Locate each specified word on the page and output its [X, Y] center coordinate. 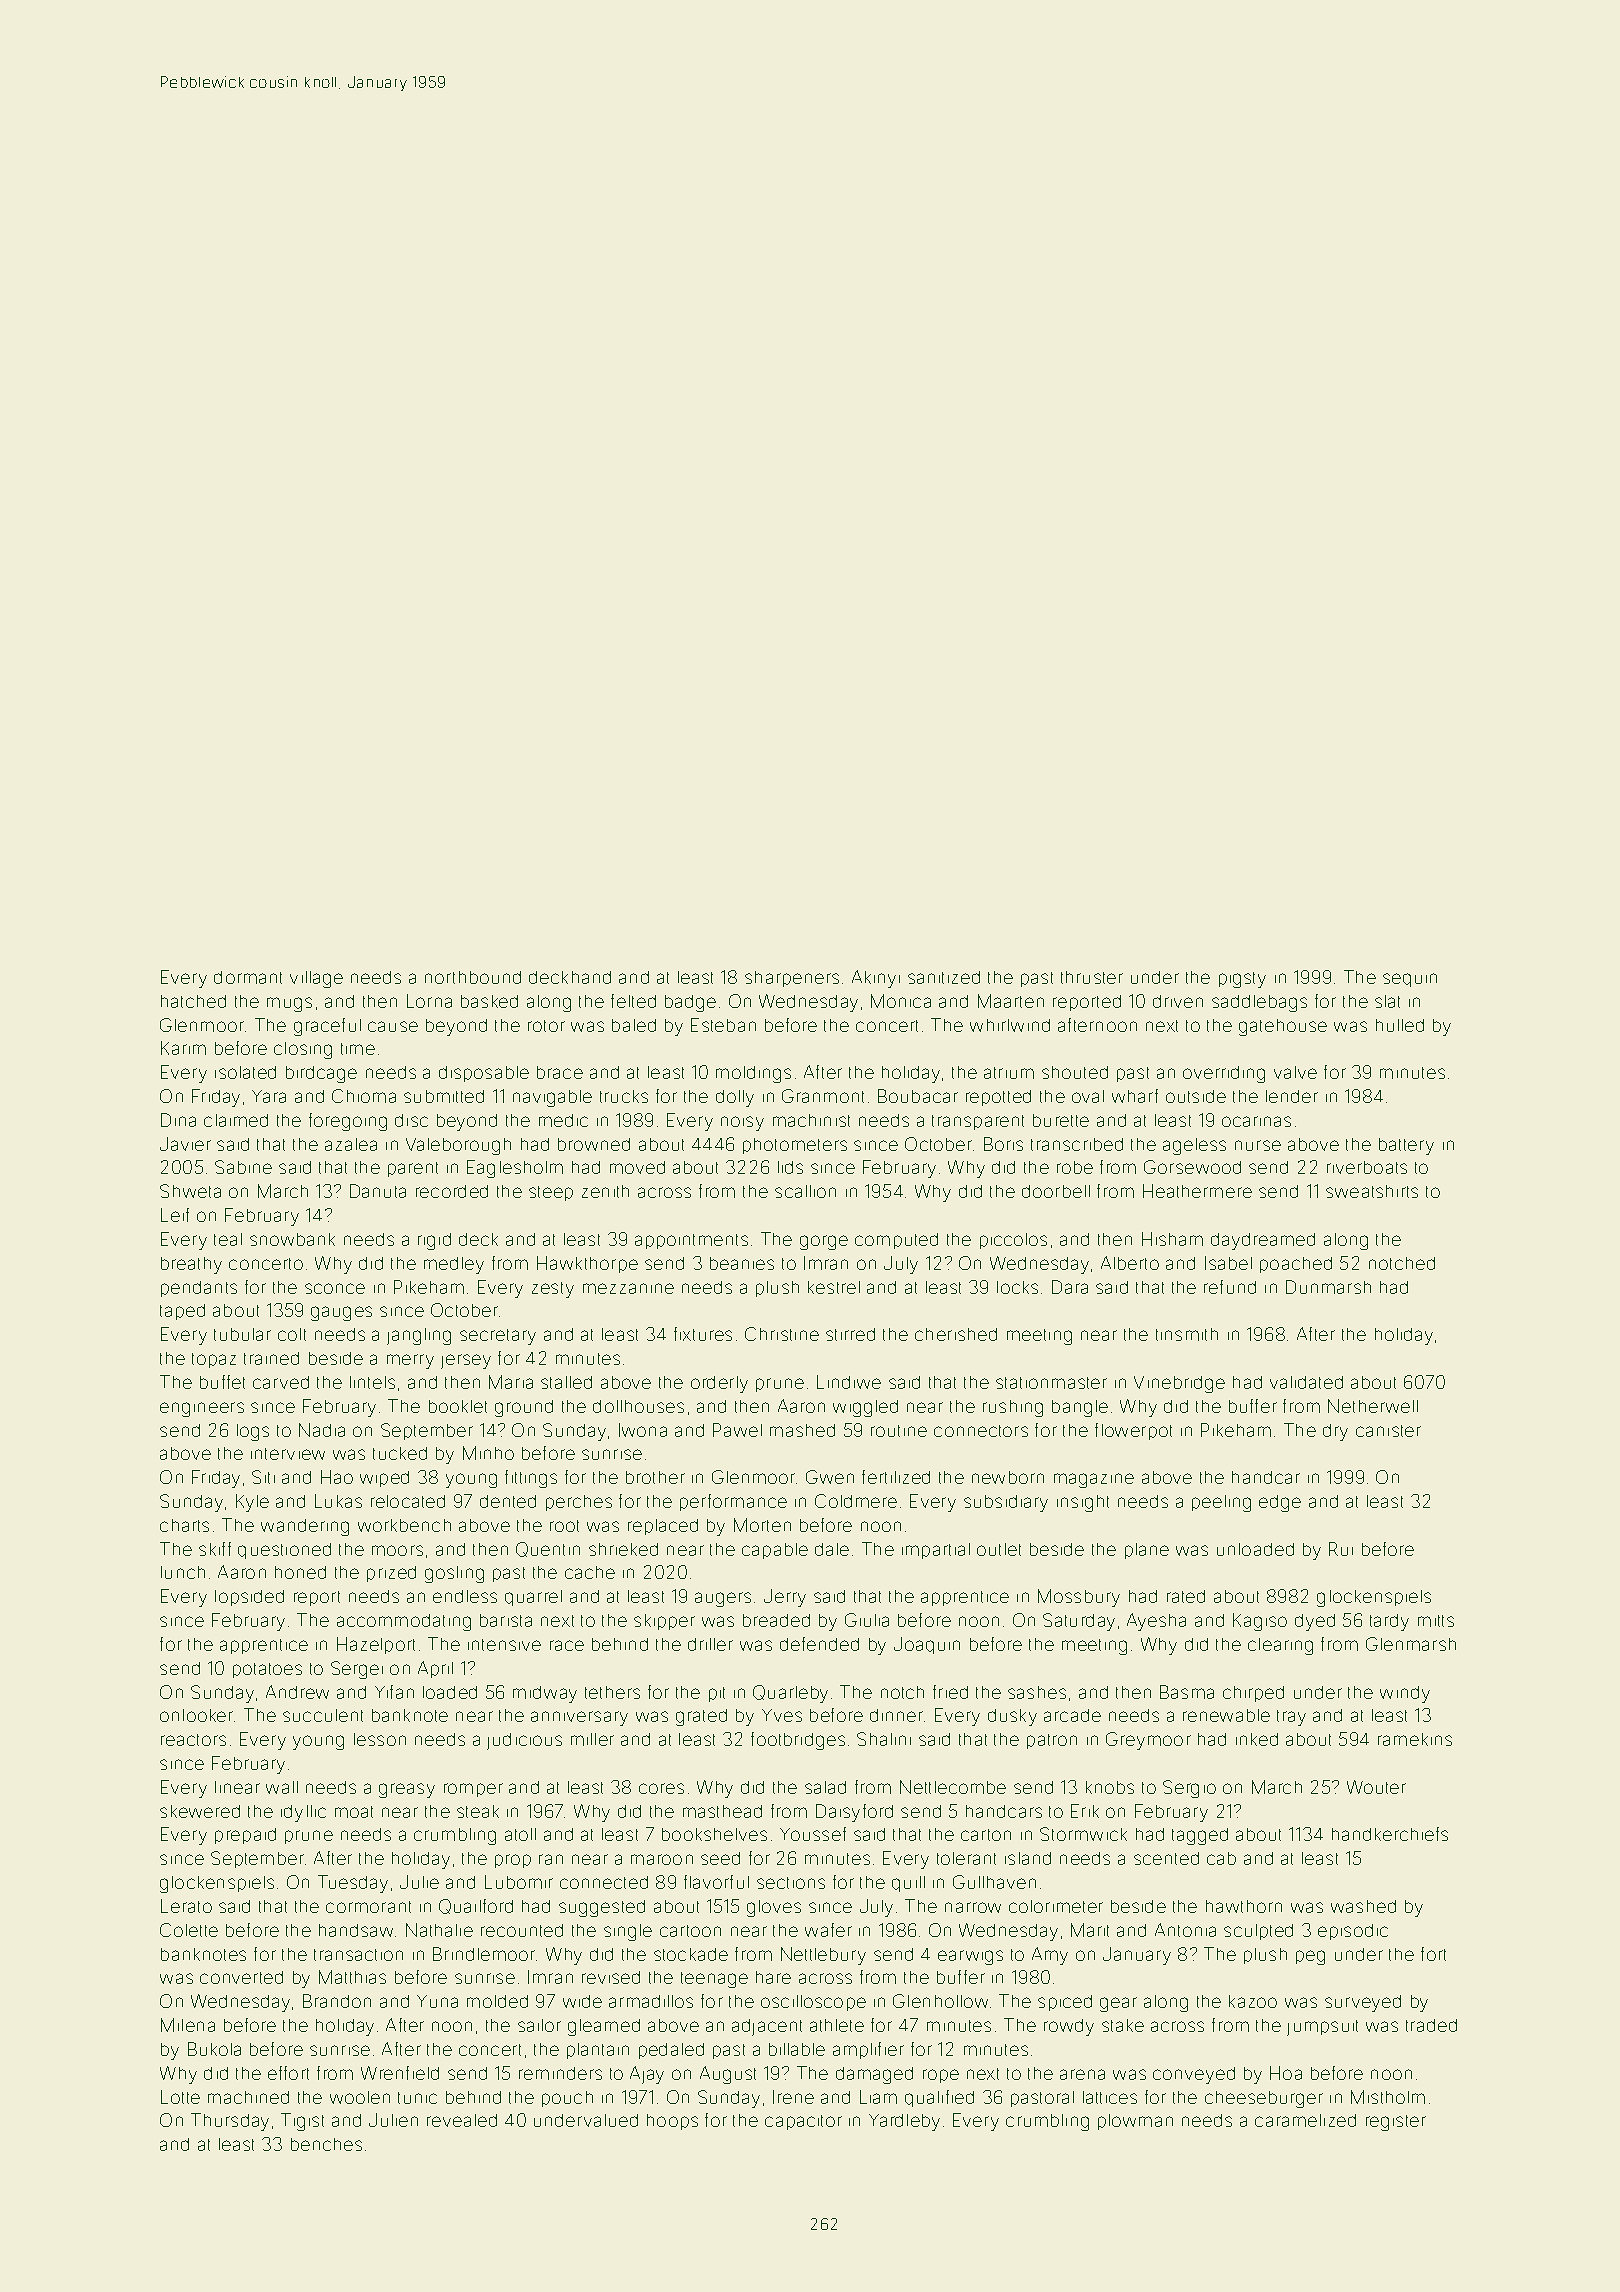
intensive [504, 1645]
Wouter [1376, 1787]
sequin [1410, 980]
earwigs [970, 1957]
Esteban [723, 1025]
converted [241, 1977]
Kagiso [1260, 1622]
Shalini [884, 1739]
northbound [473, 977]
